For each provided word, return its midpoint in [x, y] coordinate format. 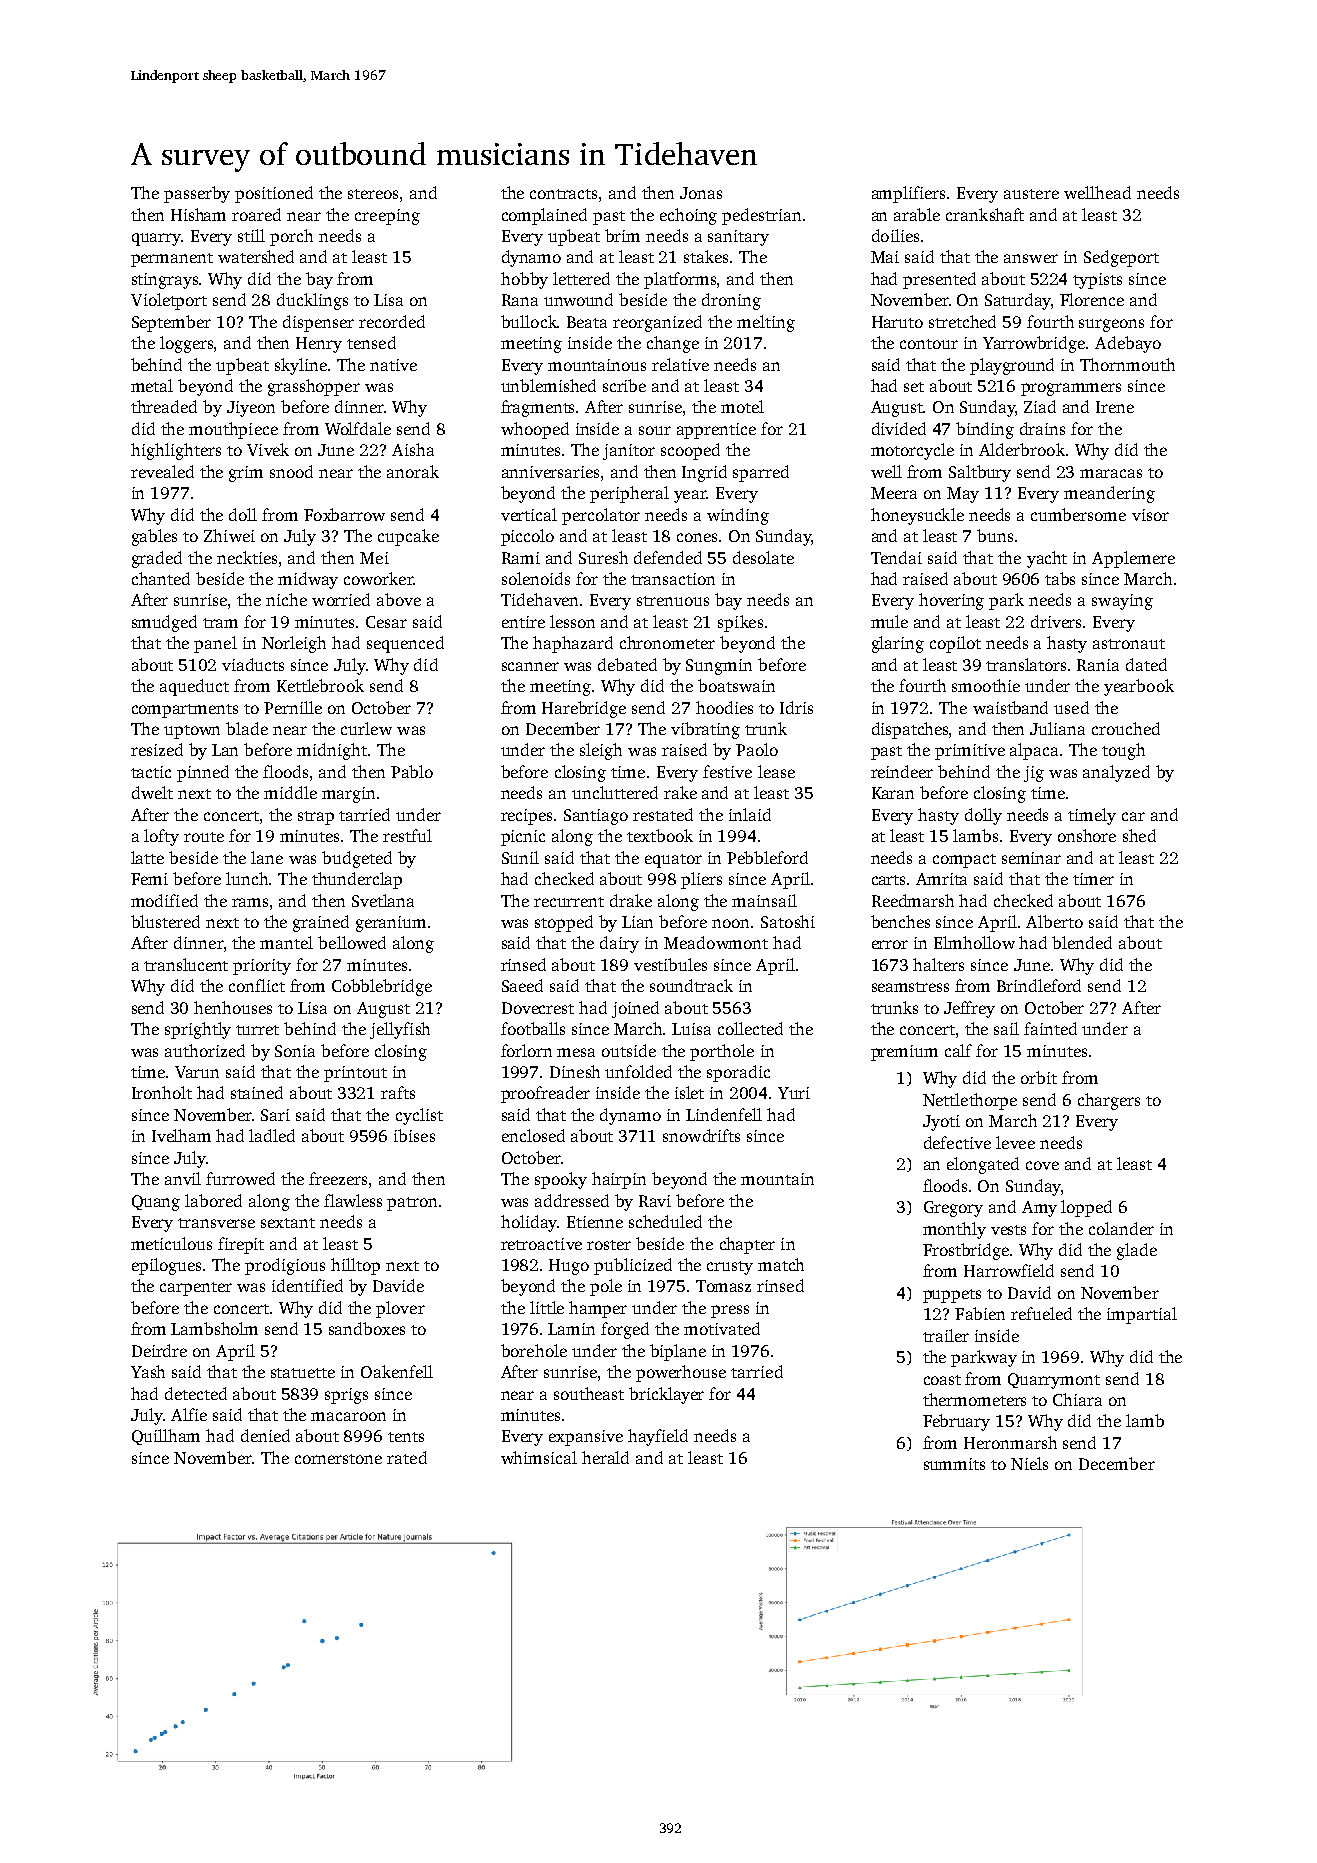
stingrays [165, 281]
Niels [1029, 1463]
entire [523, 622]
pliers [701, 880]
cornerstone [338, 1459]
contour [929, 344]
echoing [688, 216]
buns [995, 535]
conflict [257, 985]
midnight [332, 751]
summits [954, 1464]
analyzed [1116, 773]
